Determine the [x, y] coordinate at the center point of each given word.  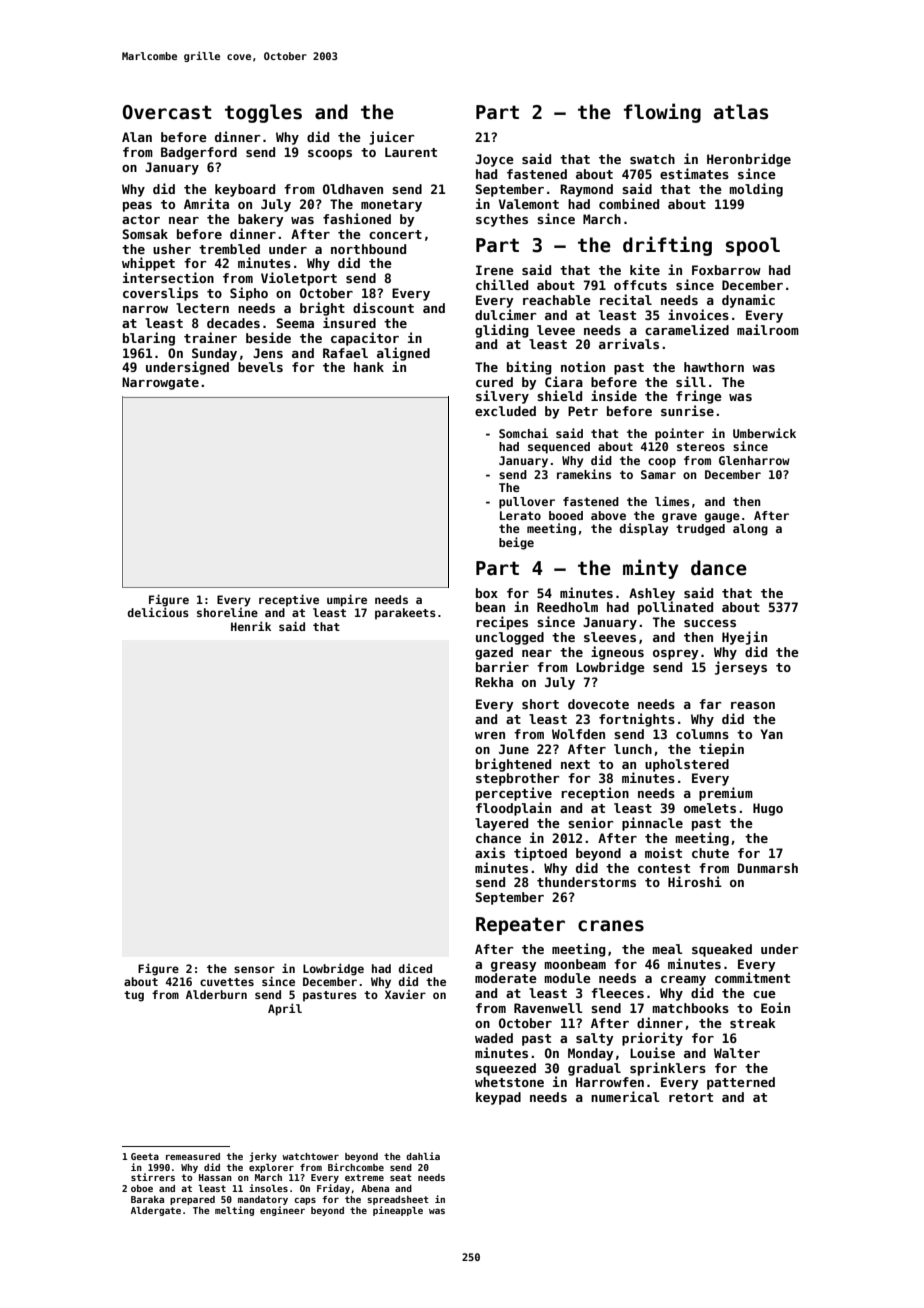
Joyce [494, 160]
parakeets [405, 614]
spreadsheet [398, 1200]
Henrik [251, 626]
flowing [662, 113]
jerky [263, 1157]
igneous [617, 653]
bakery [261, 220]
